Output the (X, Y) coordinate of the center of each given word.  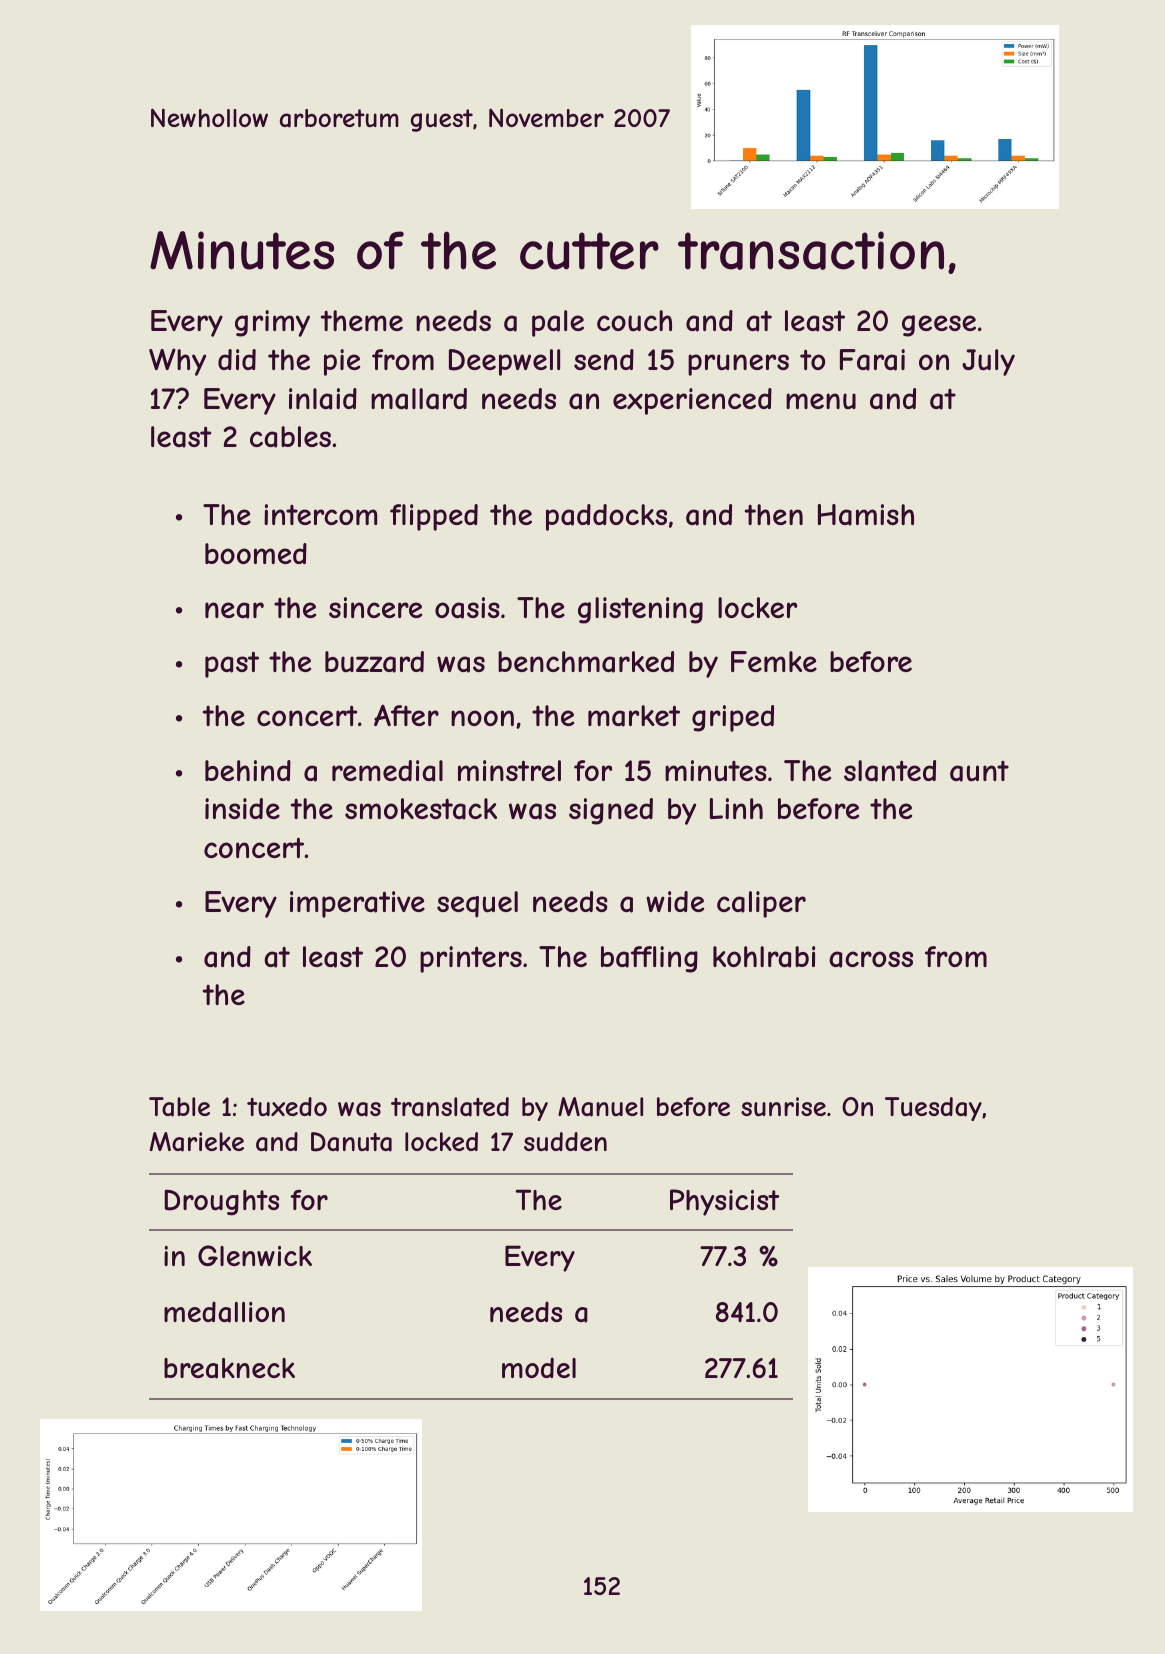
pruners (738, 365)
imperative (357, 904)
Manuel (600, 1107)
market (634, 716)
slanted (890, 771)
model (539, 1367)
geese (939, 326)
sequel (477, 904)
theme (362, 320)
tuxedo (287, 1106)
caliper (761, 904)
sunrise (783, 1106)
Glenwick (255, 1255)
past (232, 664)
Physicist (724, 1202)
